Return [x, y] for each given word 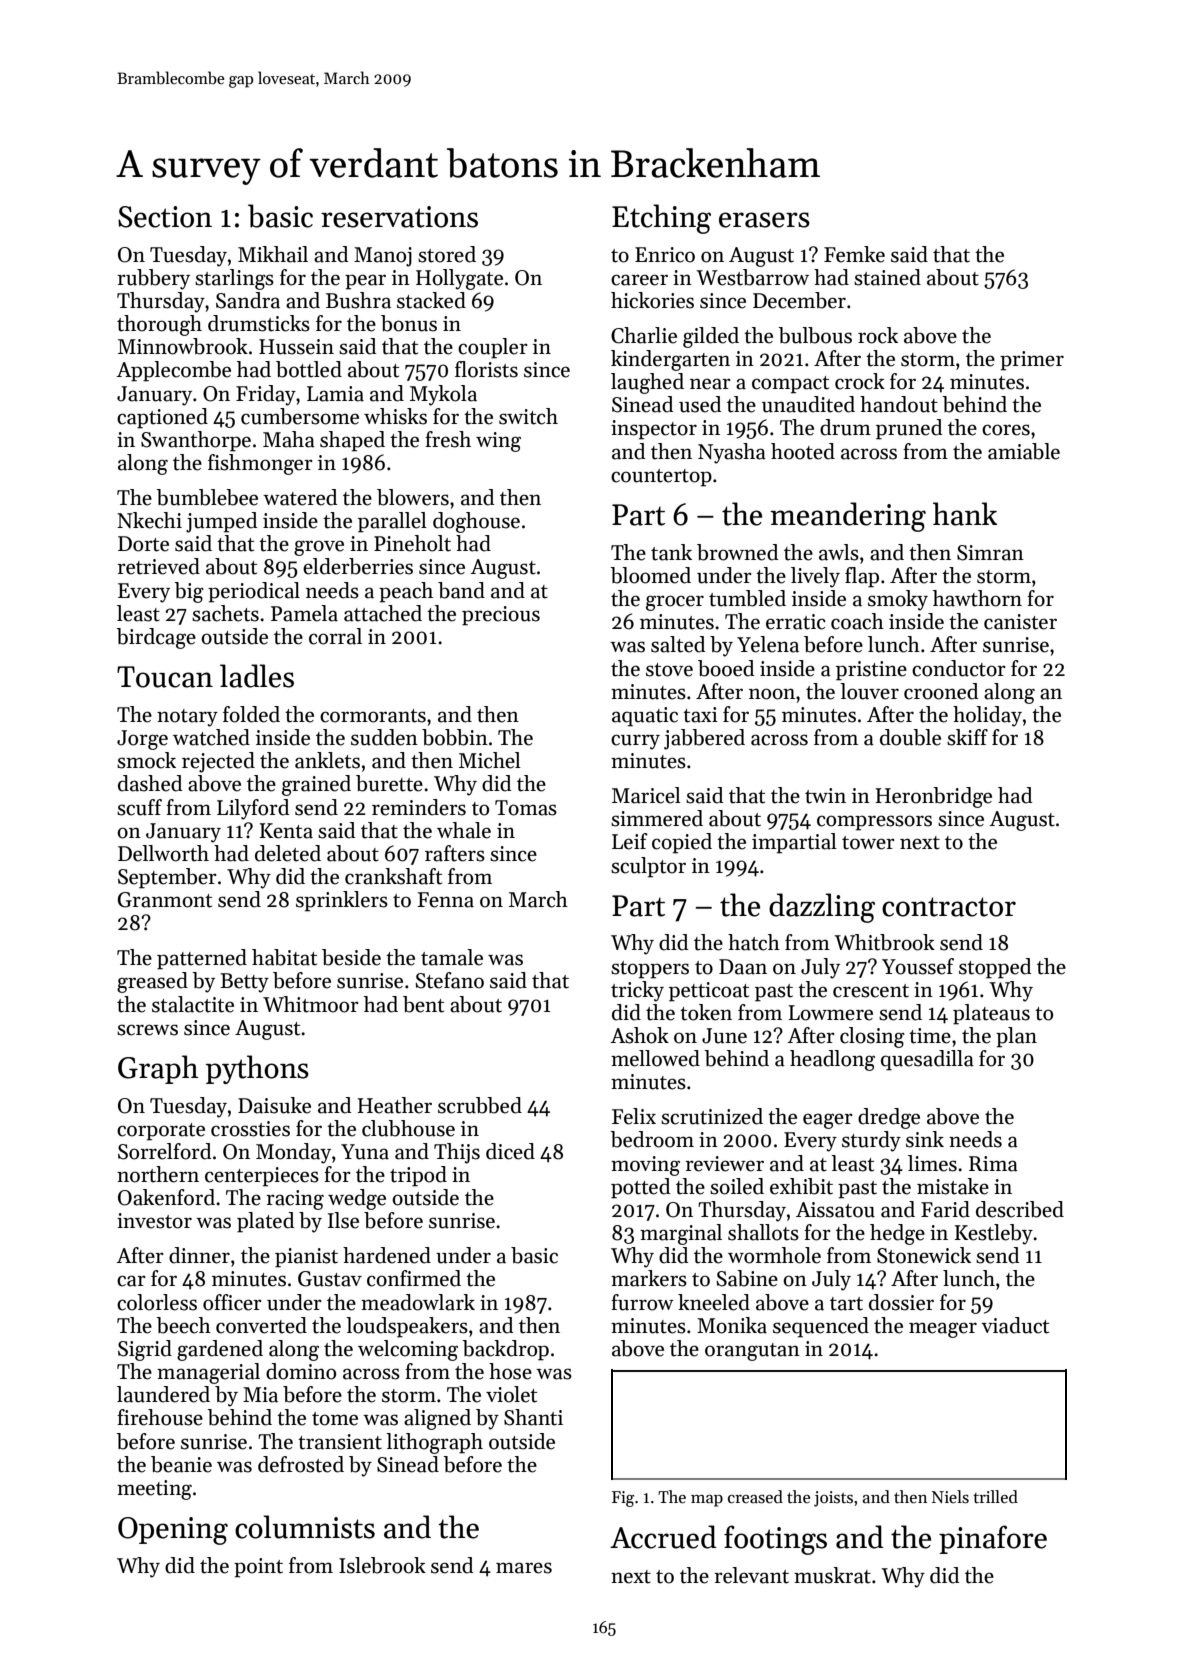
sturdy [871, 1141]
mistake [953, 1186]
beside [351, 957]
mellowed [655, 1058]
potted [640, 1188]
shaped [352, 441]
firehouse [160, 1417]
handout [899, 404]
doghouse [476, 522]
